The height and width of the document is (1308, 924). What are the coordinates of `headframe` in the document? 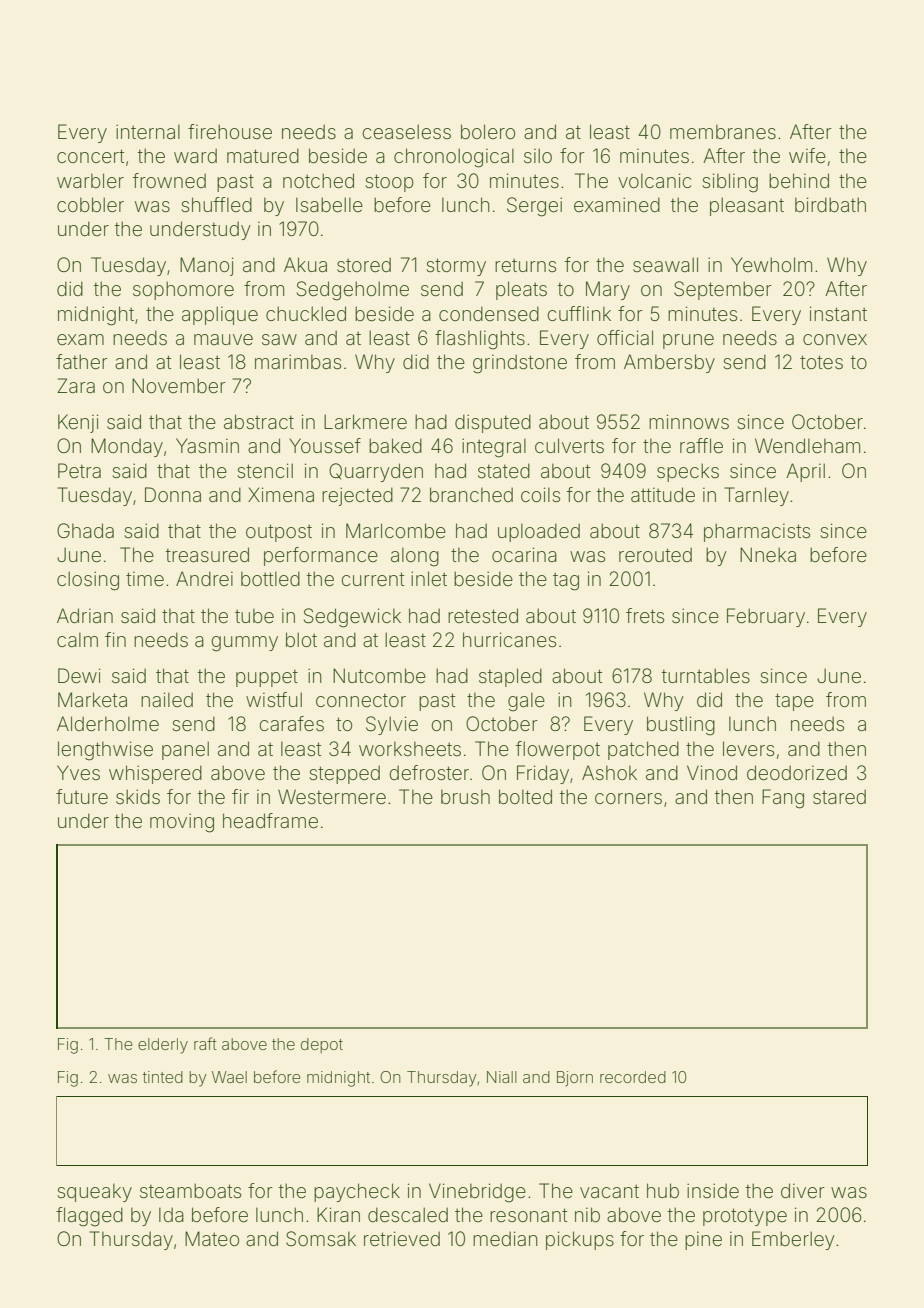 It's located at (270, 820).
